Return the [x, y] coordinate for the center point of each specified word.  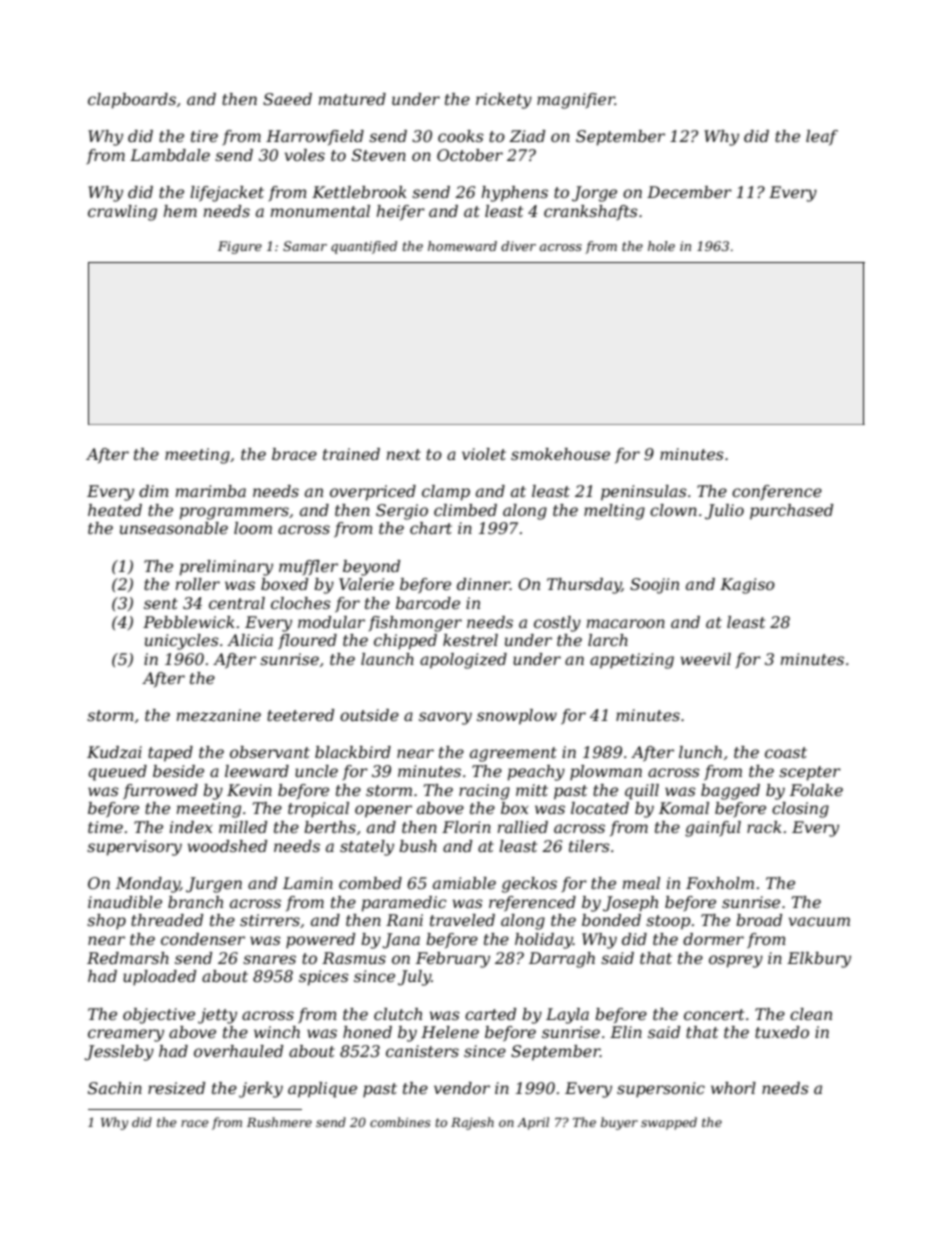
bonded [611, 920]
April [533, 1123]
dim [154, 491]
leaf [822, 137]
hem [180, 211]
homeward [462, 246]
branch [195, 902]
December [689, 192]
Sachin [115, 1088]
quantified [364, 247]
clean [811, 1014]
